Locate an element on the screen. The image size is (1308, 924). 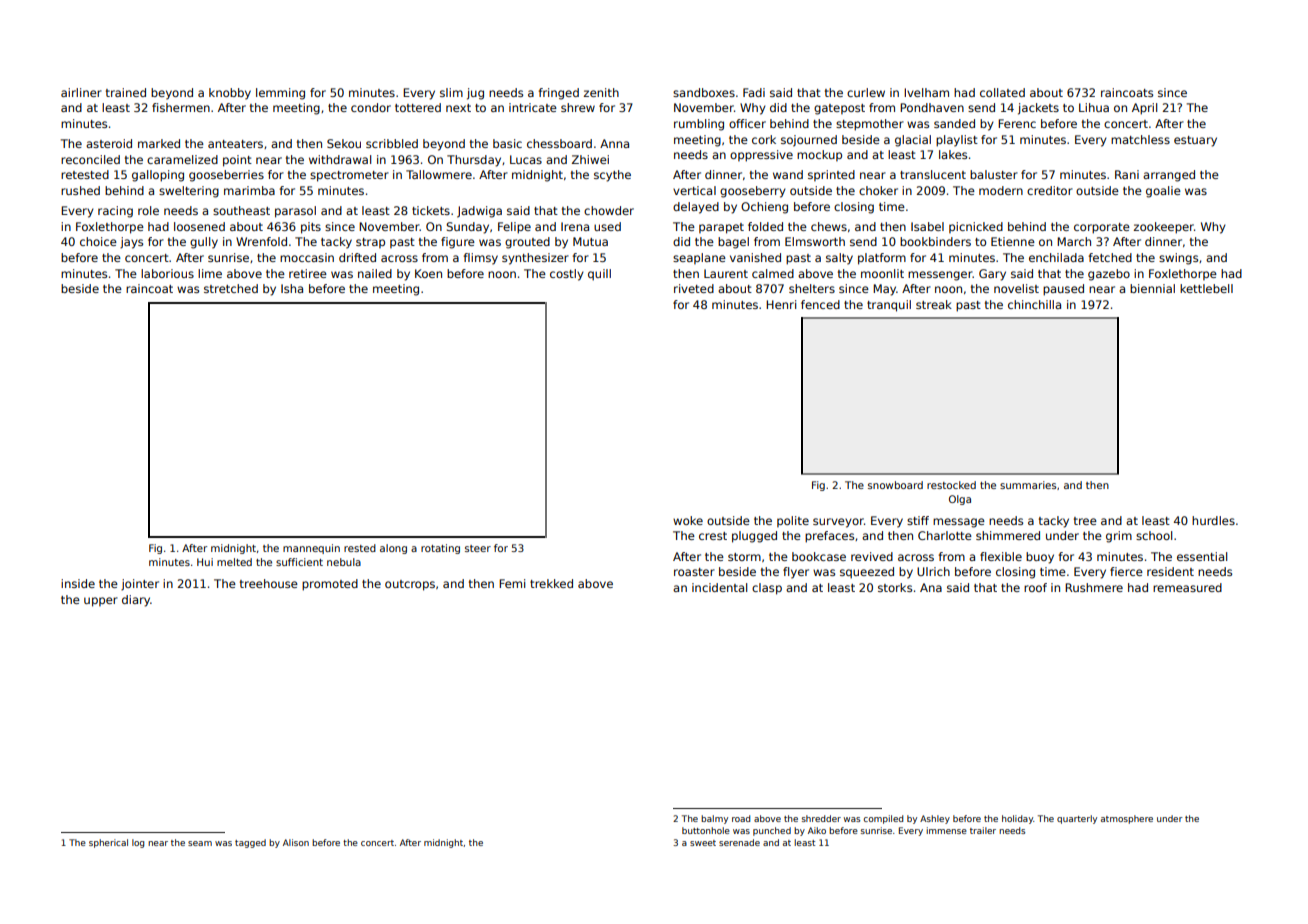
woke is located at coordinates (688, 520).
